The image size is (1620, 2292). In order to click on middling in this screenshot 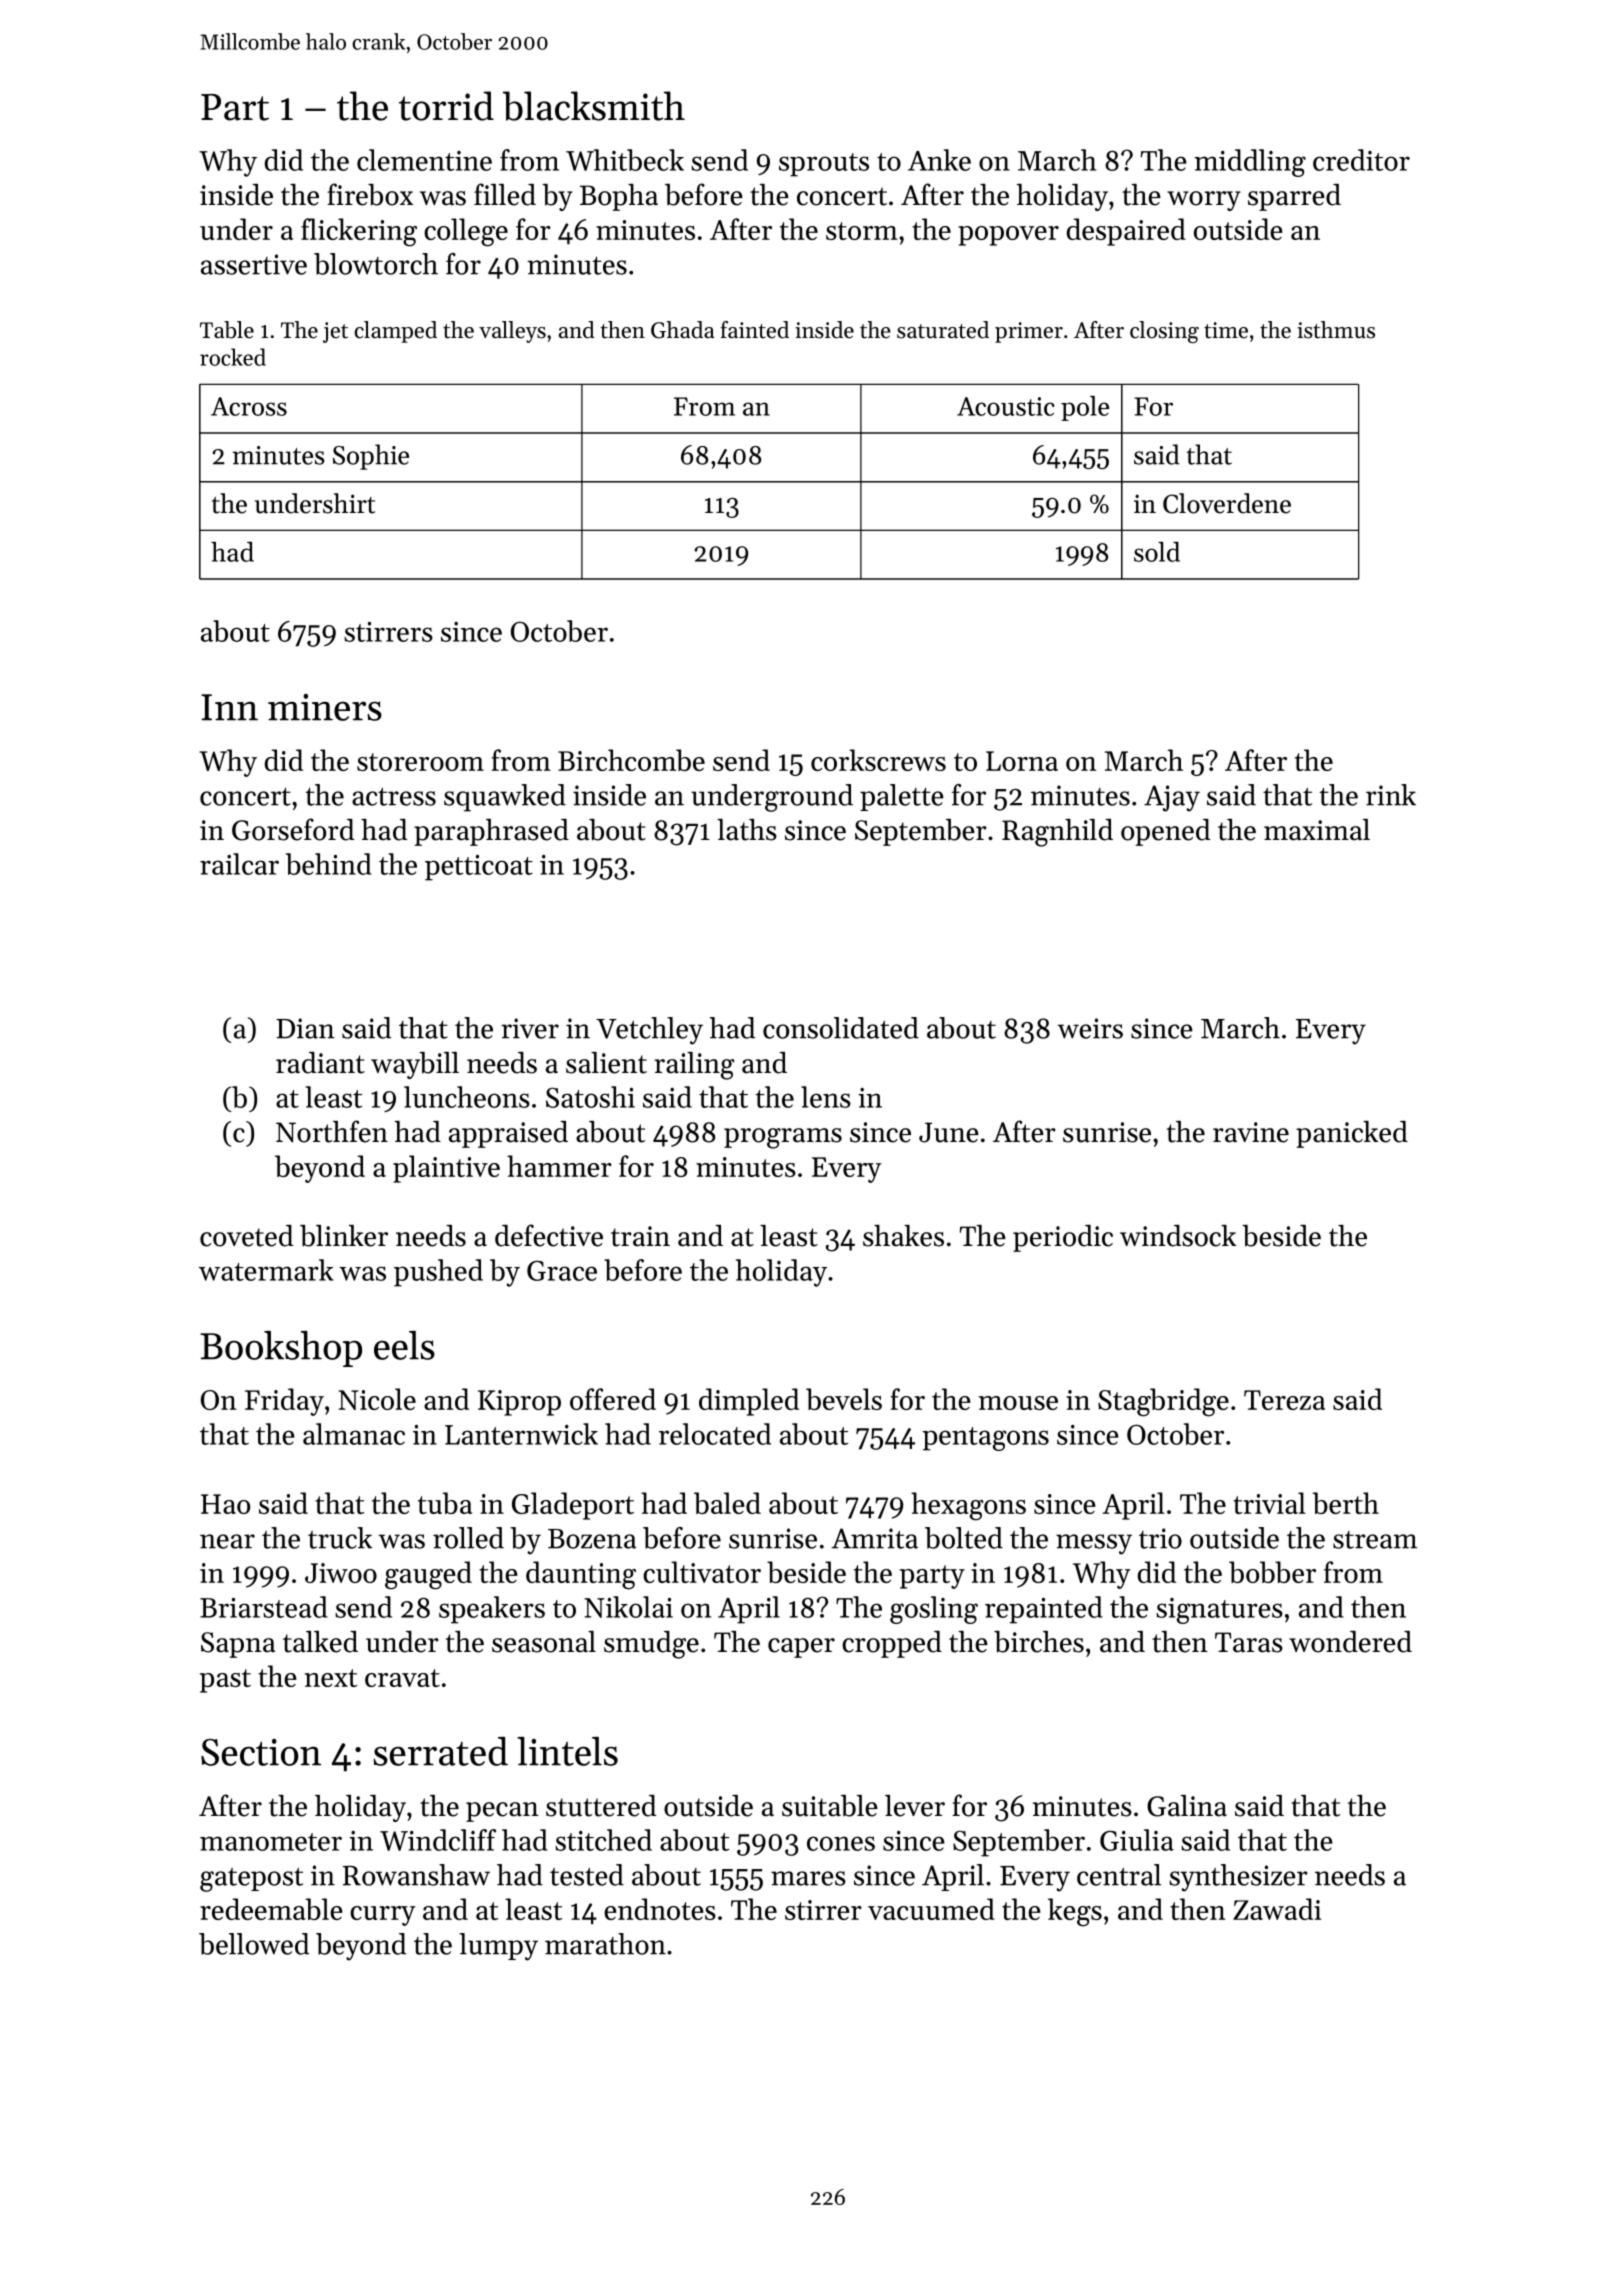, I will do `click(1250, 163)`.
